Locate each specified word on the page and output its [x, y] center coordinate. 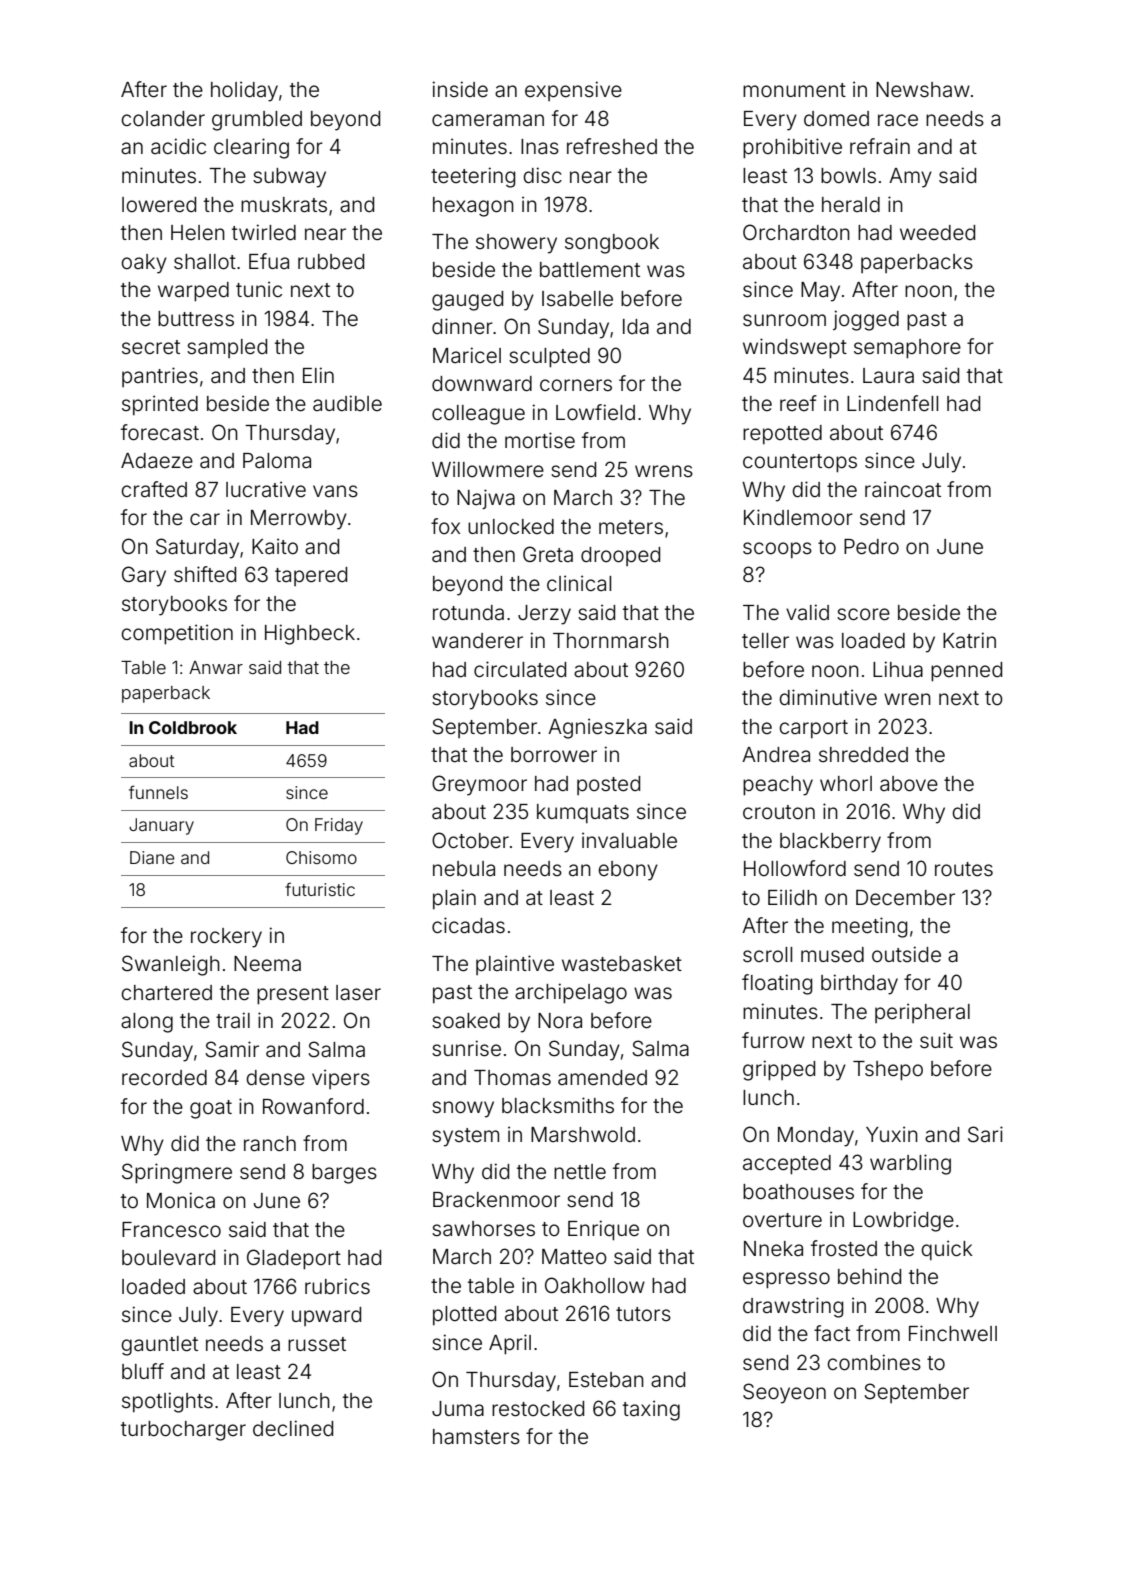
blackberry [830, 843]
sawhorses [483, 1229]
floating [777, 984]
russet [317, 1344]
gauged [467, 301]
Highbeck [310, 634]
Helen [198, 232]
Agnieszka [597, 728]
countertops [800, 463]
